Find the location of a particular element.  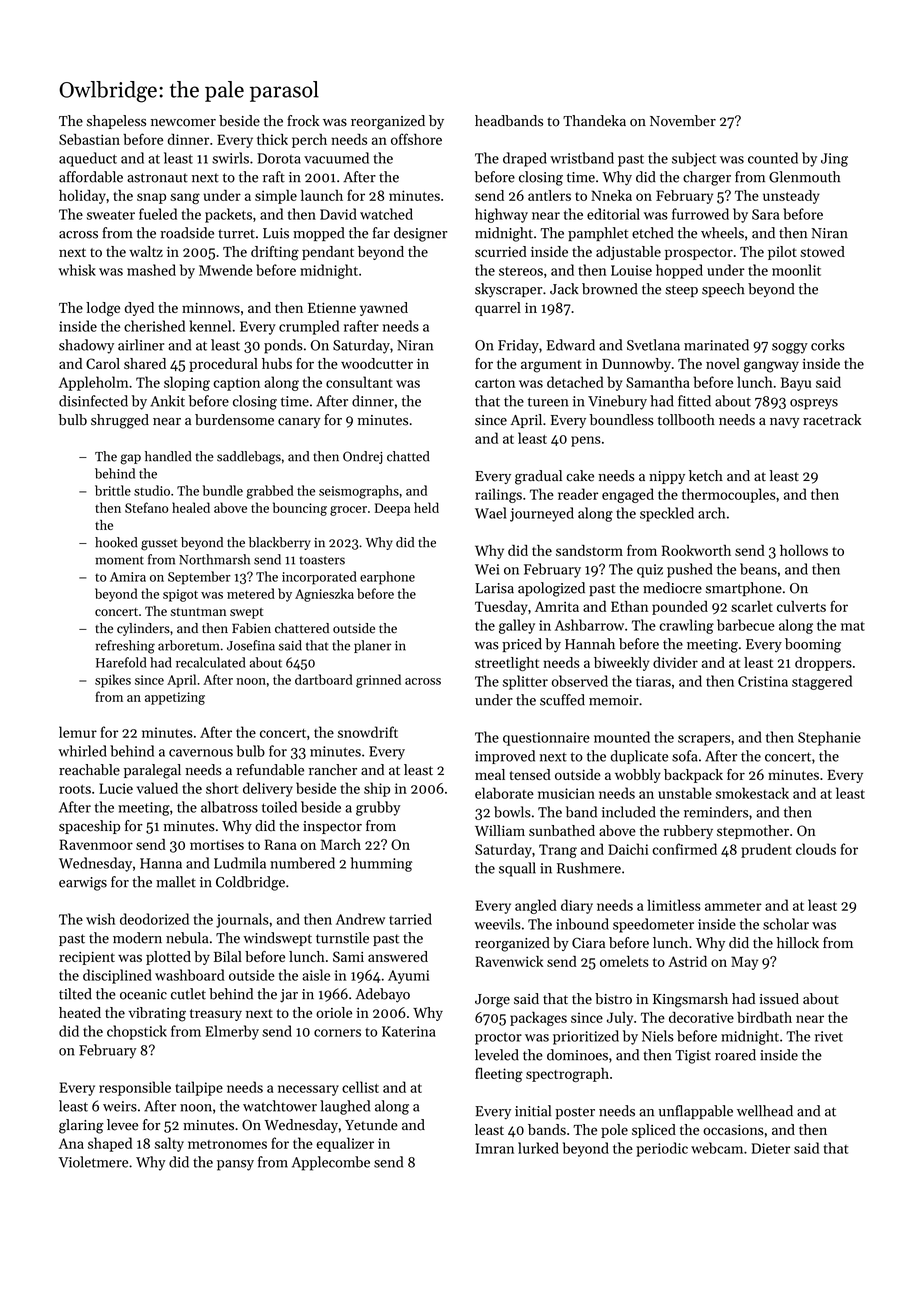

lodge is located at coordinates (103, 309).
